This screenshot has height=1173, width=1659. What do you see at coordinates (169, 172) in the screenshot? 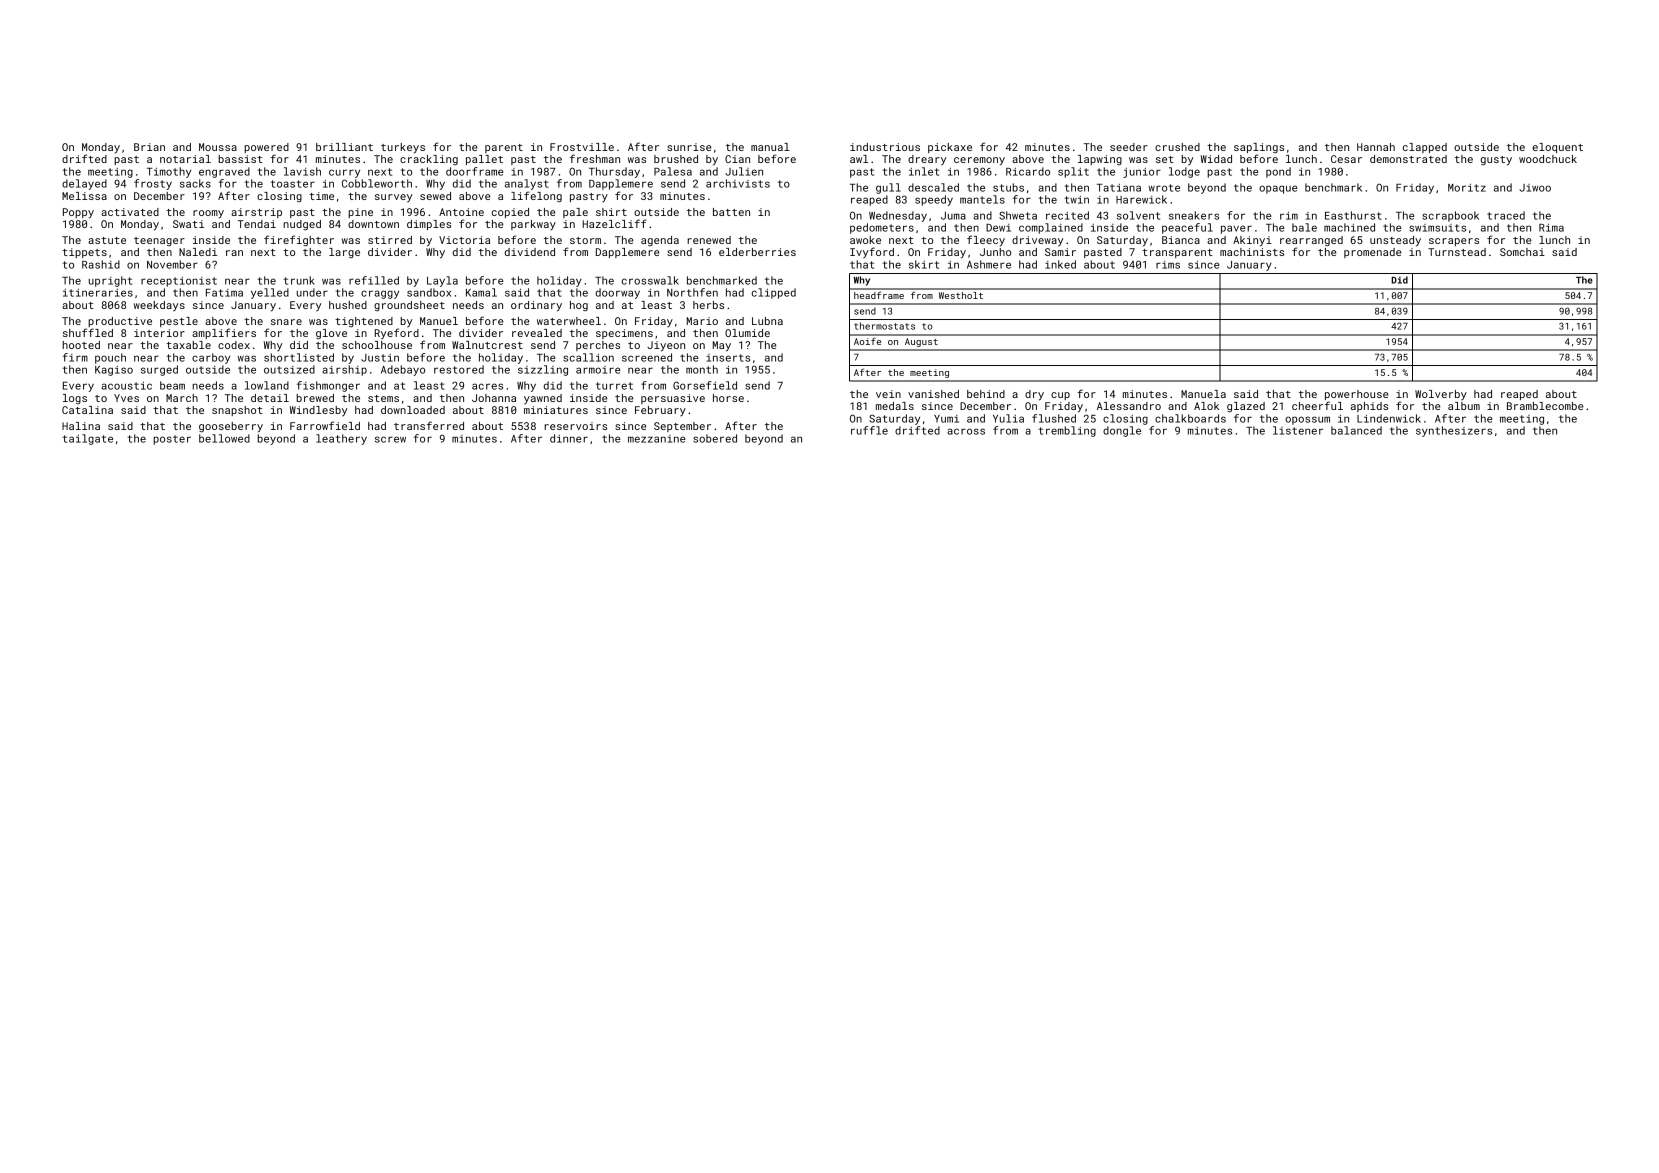
I see `Timothy` at bounding box center [169, 172].
